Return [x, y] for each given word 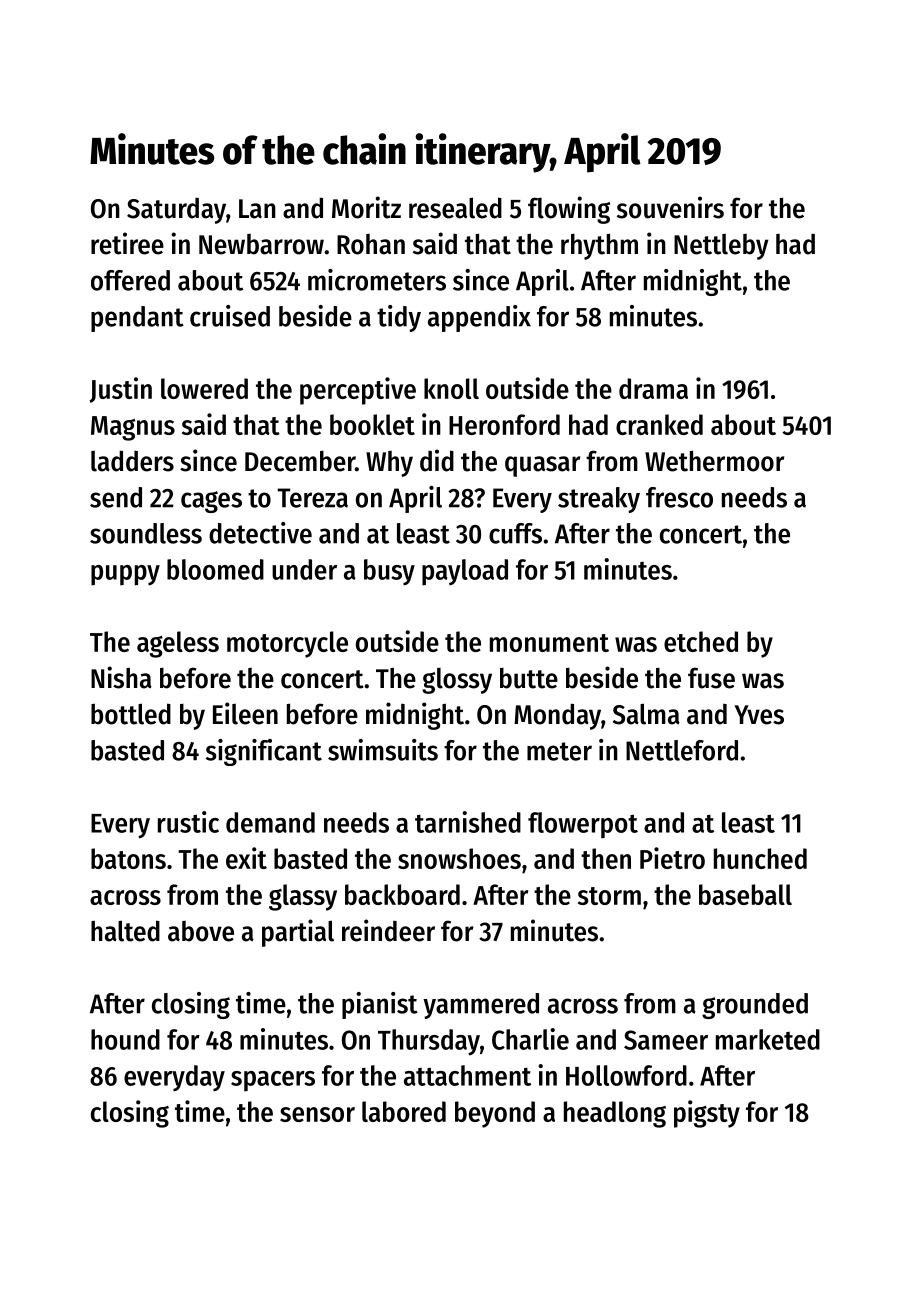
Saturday [176, 211]
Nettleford [682, 750]
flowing [569, 210]
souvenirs [670, 207]
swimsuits [383, 750]
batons [128, 858]
